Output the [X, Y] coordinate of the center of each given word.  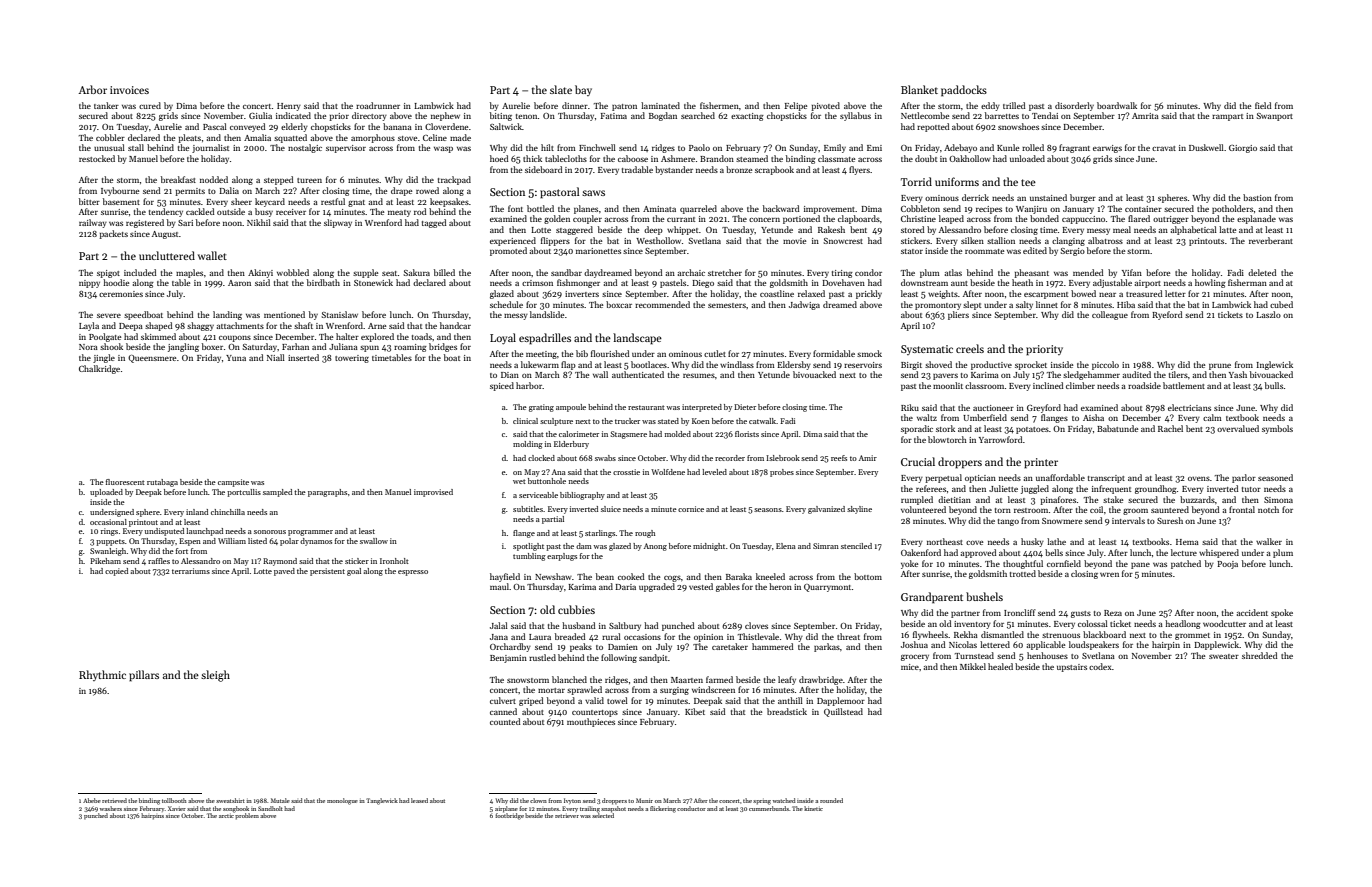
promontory [938, 306]
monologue [342, 801]
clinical [525, 421]
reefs [839, 458]
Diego [703, 284]
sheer [241, 201]
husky [1032, 542]
